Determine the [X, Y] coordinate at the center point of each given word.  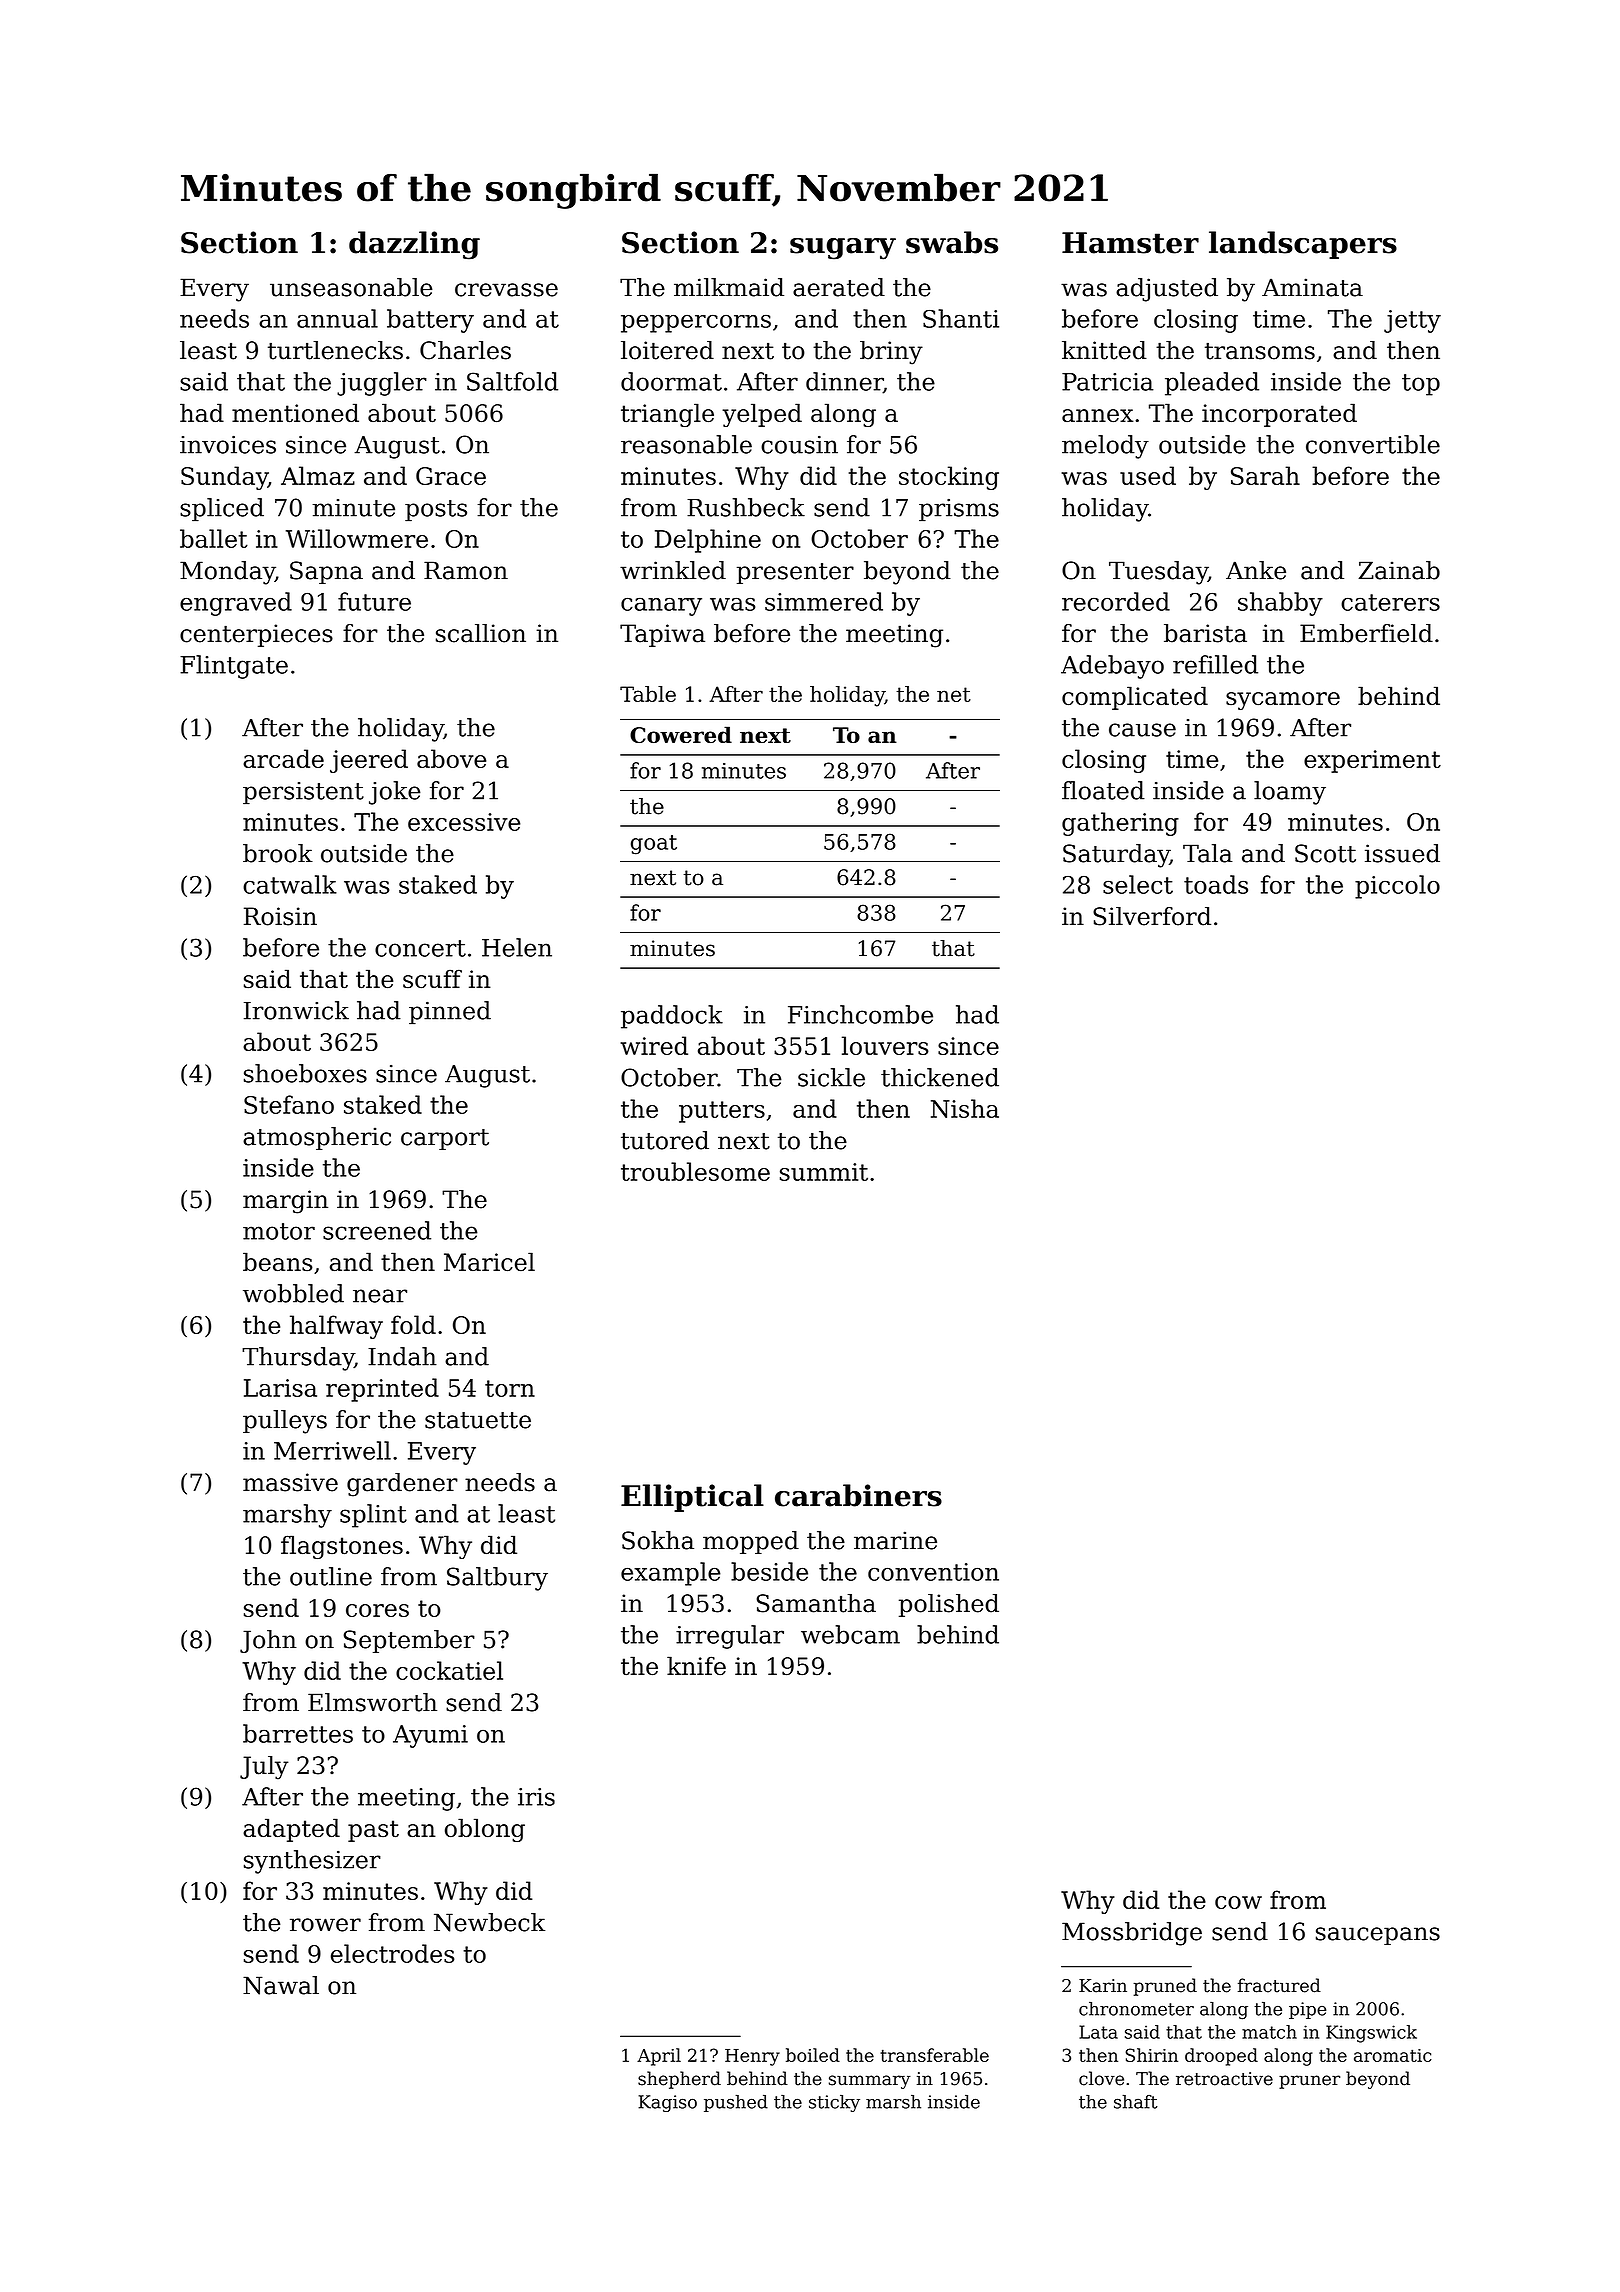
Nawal [281, 1985]
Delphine [708, 541]
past [373, 1831]
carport [445, 1139]
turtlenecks [335, 350]
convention [933, 1572]
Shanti [961, 318]
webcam [850, 1634]
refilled [1215, 664]
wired [654, 1045]
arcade [283, 758]
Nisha [965, 1108]
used [1148, 475]
